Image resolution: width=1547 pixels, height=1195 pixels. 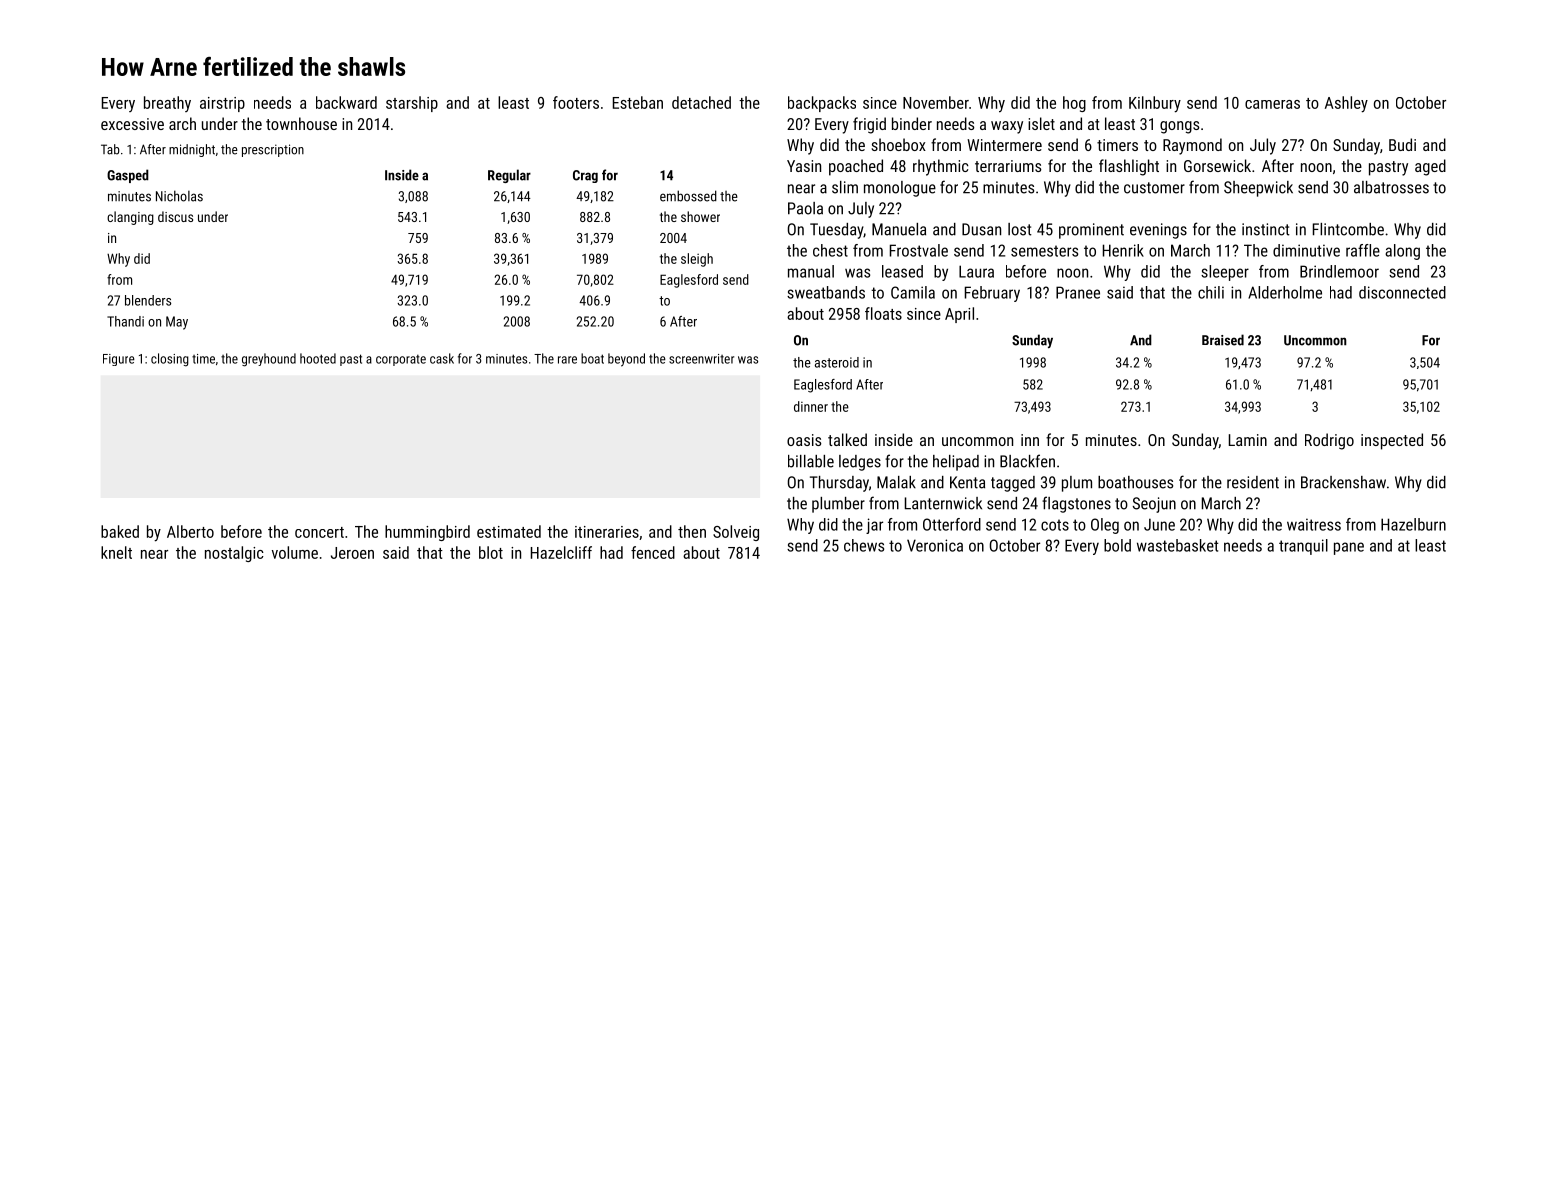 I want to click on May, so click(x=177, y=323).
